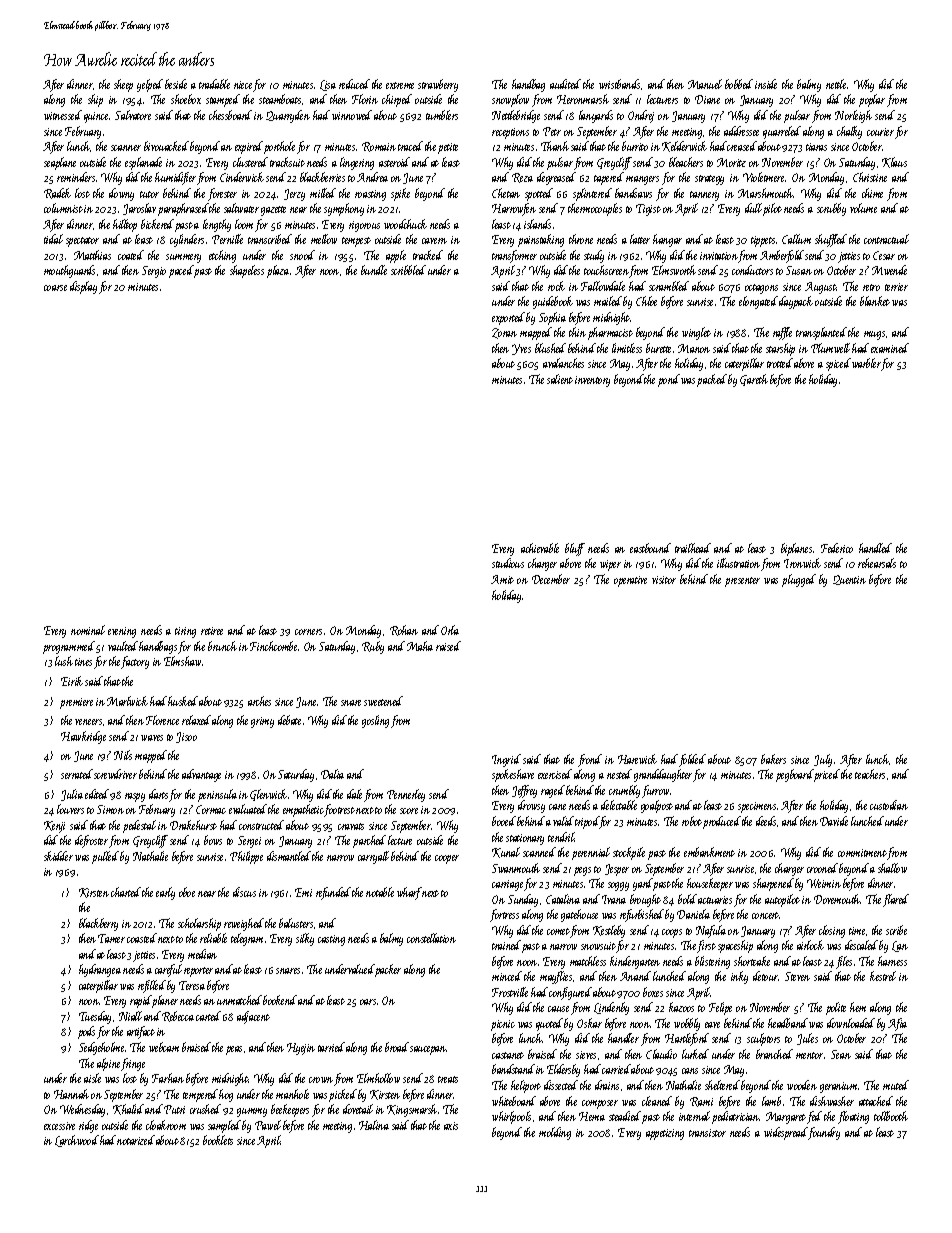 The height and width of the screenshot is (1233, 952). Describe the element at coordinates (123, 85) in the screenshot. I see `sheep` at that location.
